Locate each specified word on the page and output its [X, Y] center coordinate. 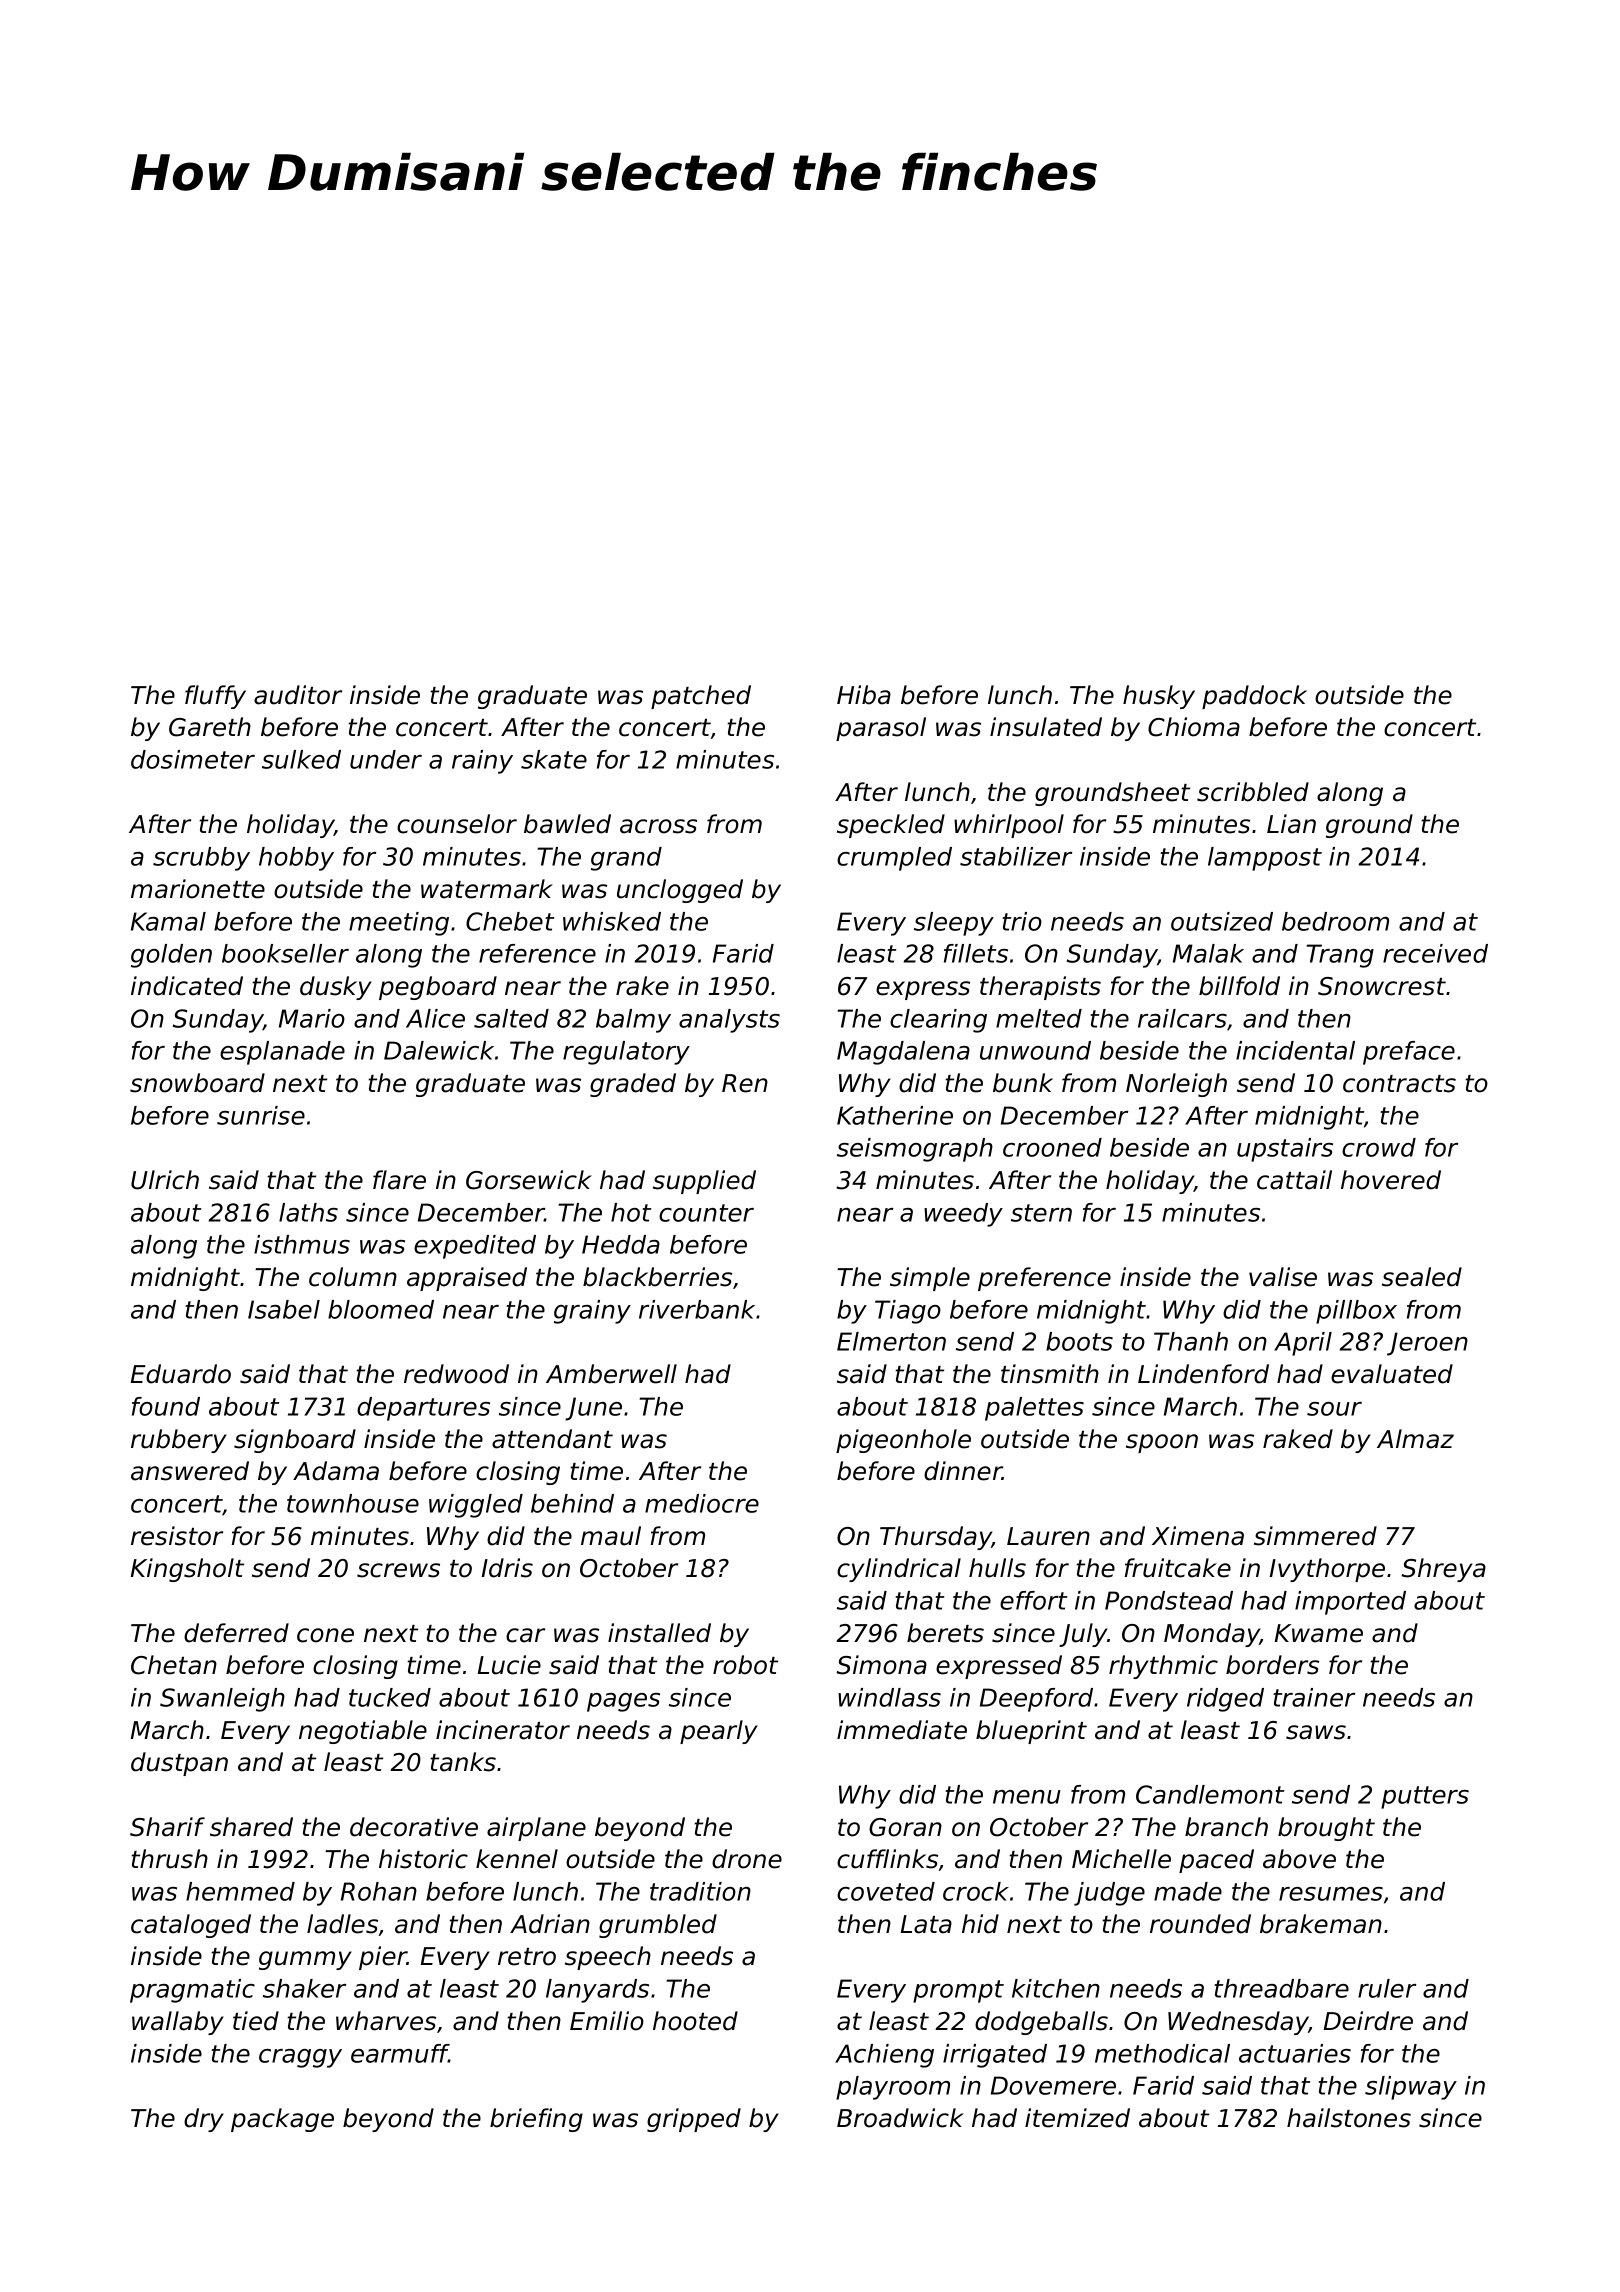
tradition [700, 1891]
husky [1159, 697]
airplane [536, 1829]
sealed [1422, 1277]
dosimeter [193, 759]
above [1299, 1859]
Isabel [284, 1309]
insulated [1046, 727]
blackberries [657, 1277]
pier [383, 1958]
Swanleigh [222, 1700]
